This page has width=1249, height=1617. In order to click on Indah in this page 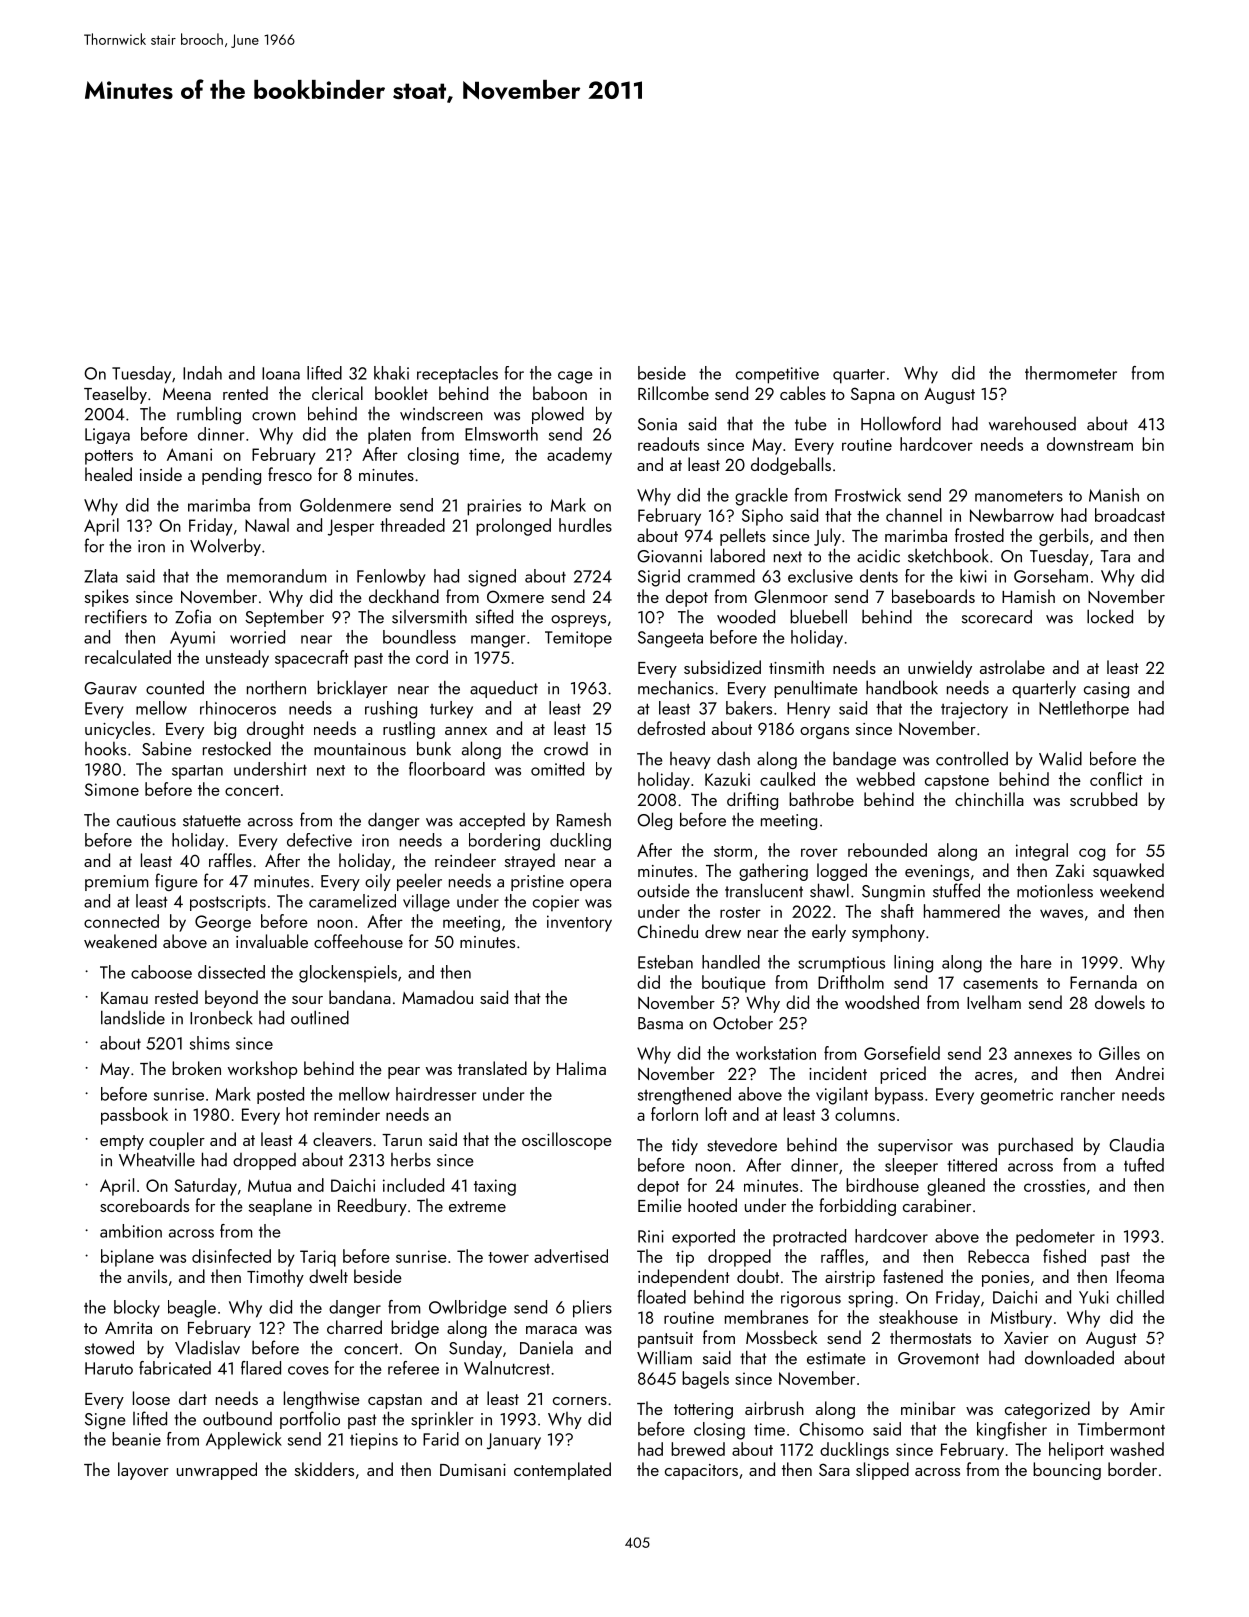, I will do `click(202, 373)`.
